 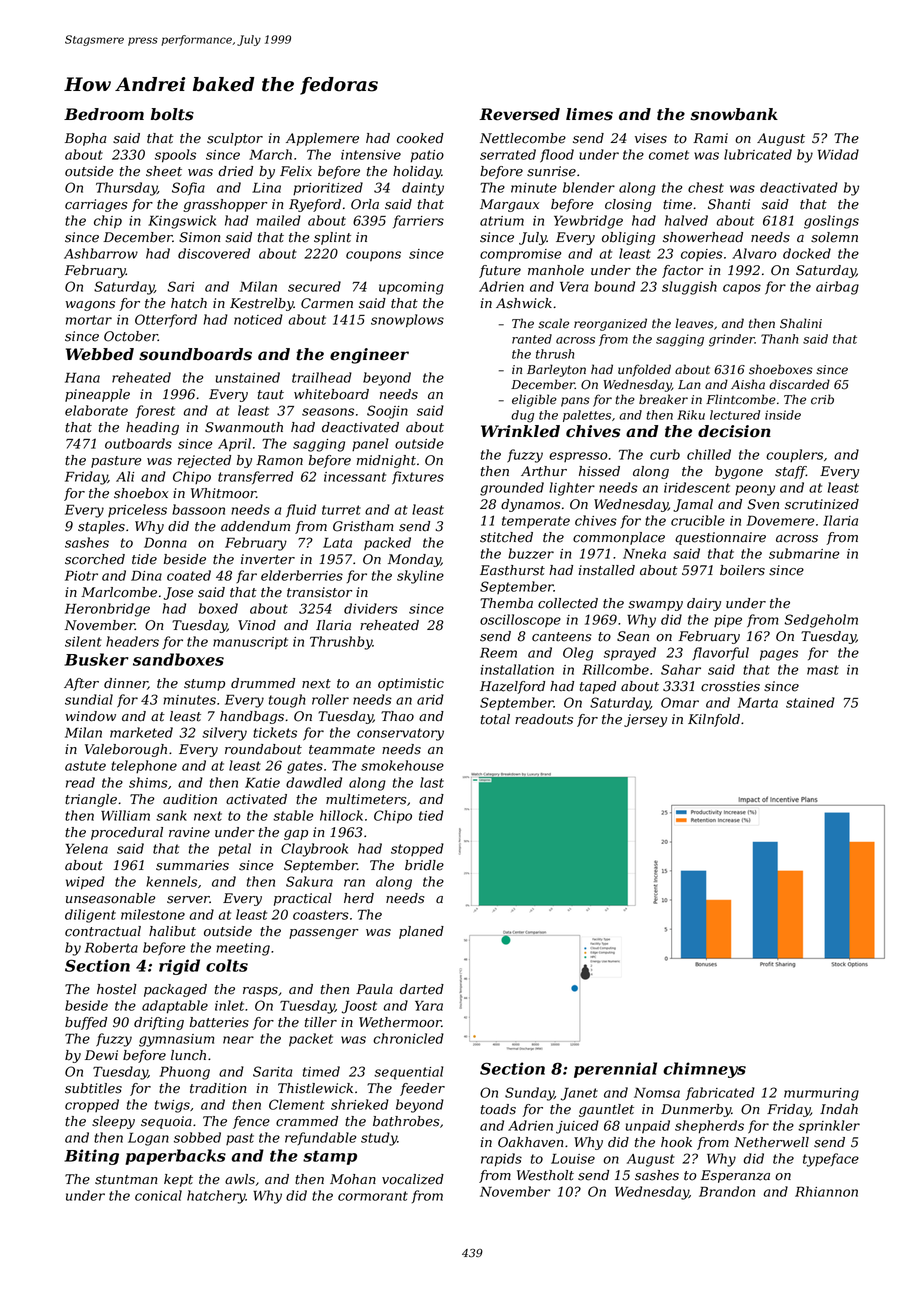 I want to click on window, so click(x=91, y=716).
